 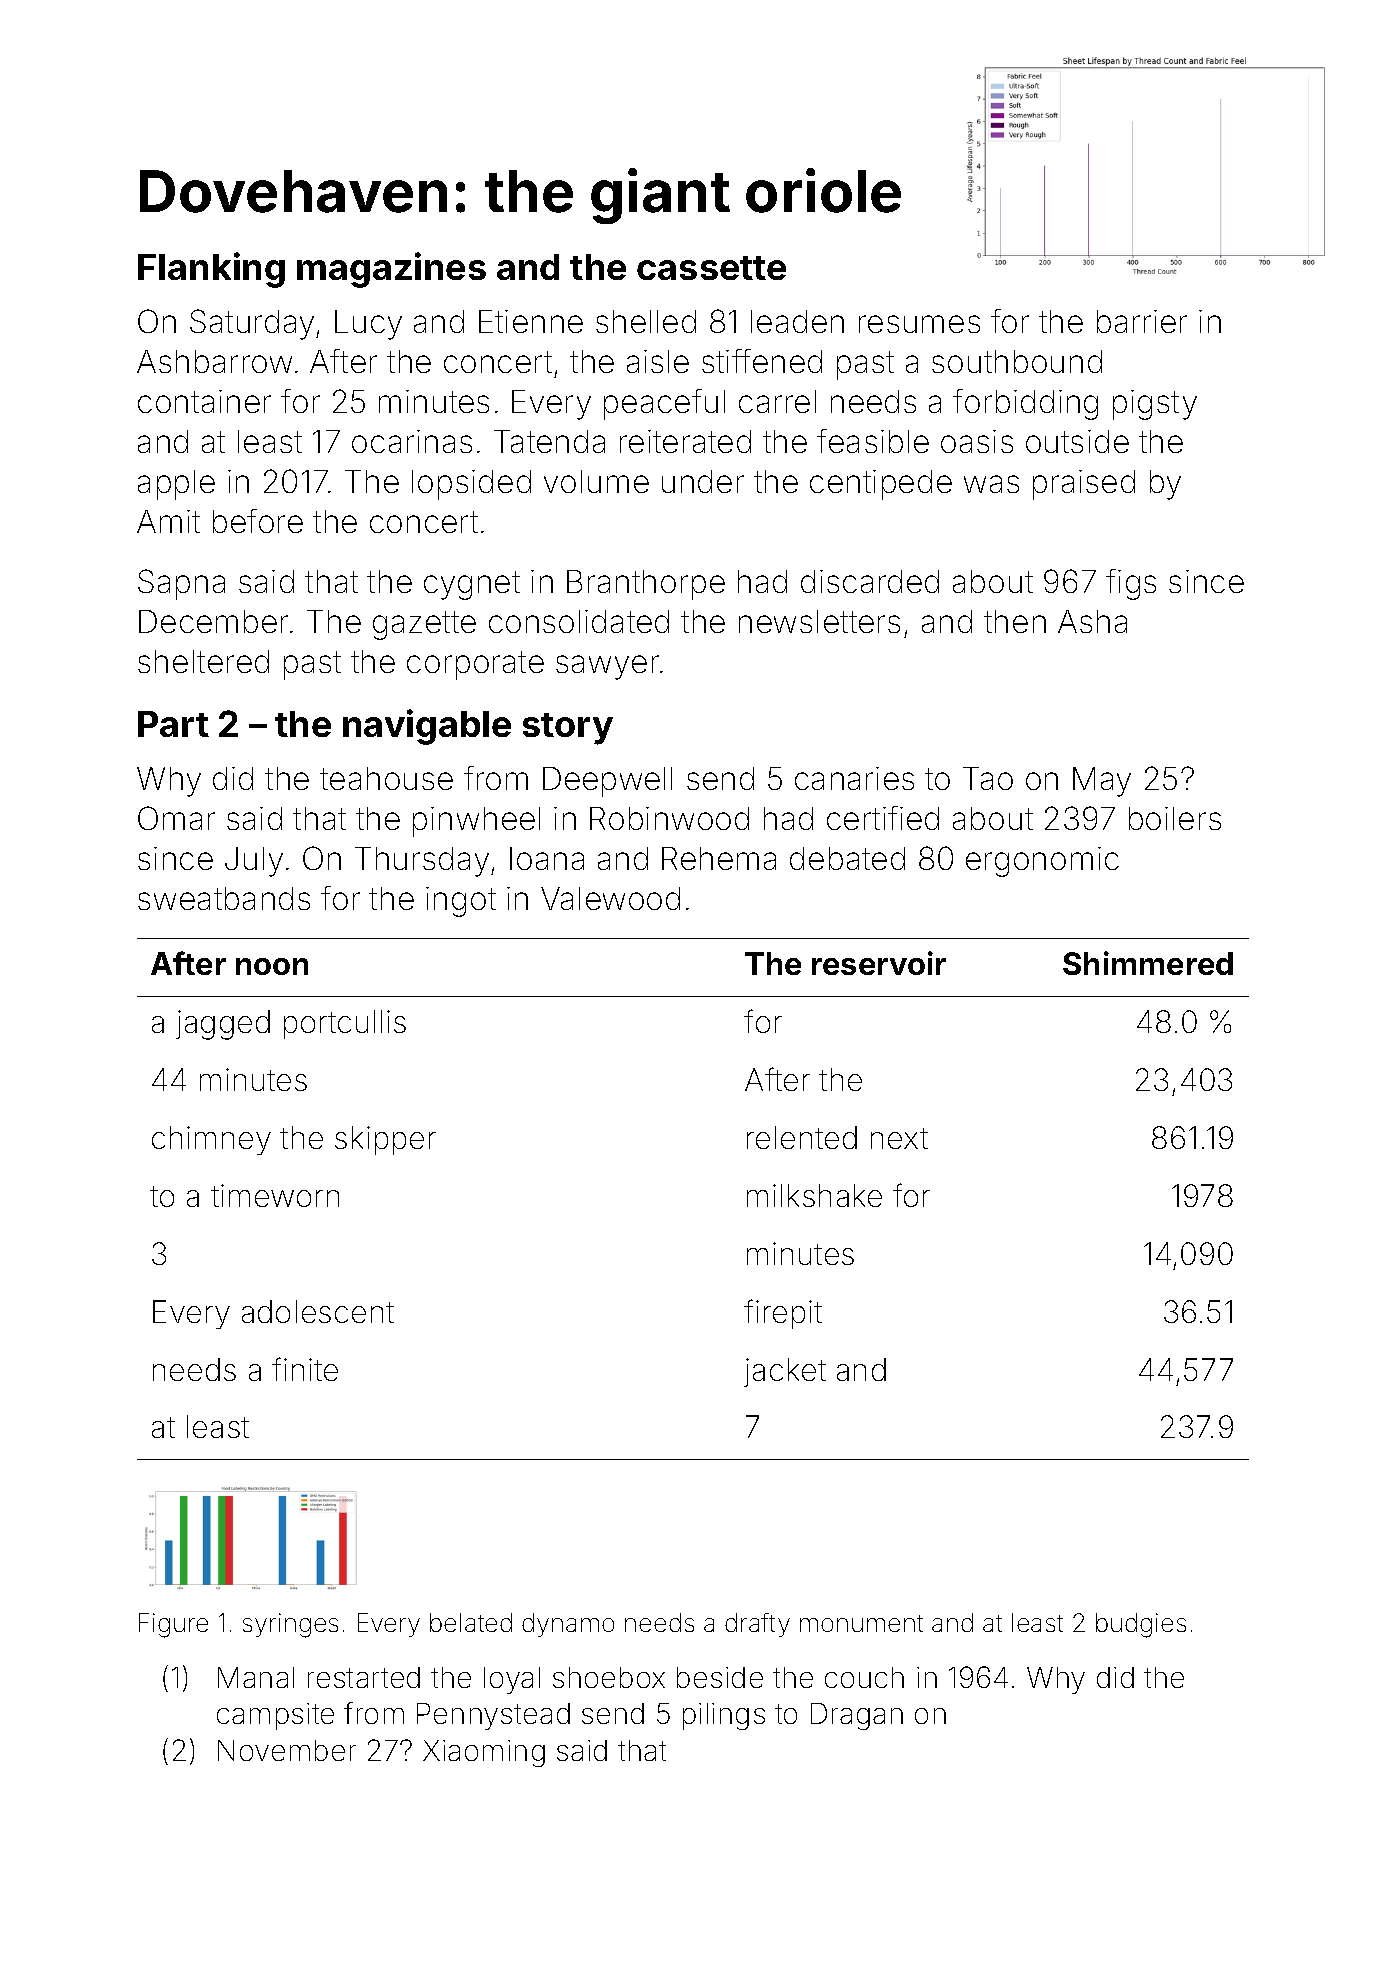 I want to click on cassette, so click(x=711, y=268).
